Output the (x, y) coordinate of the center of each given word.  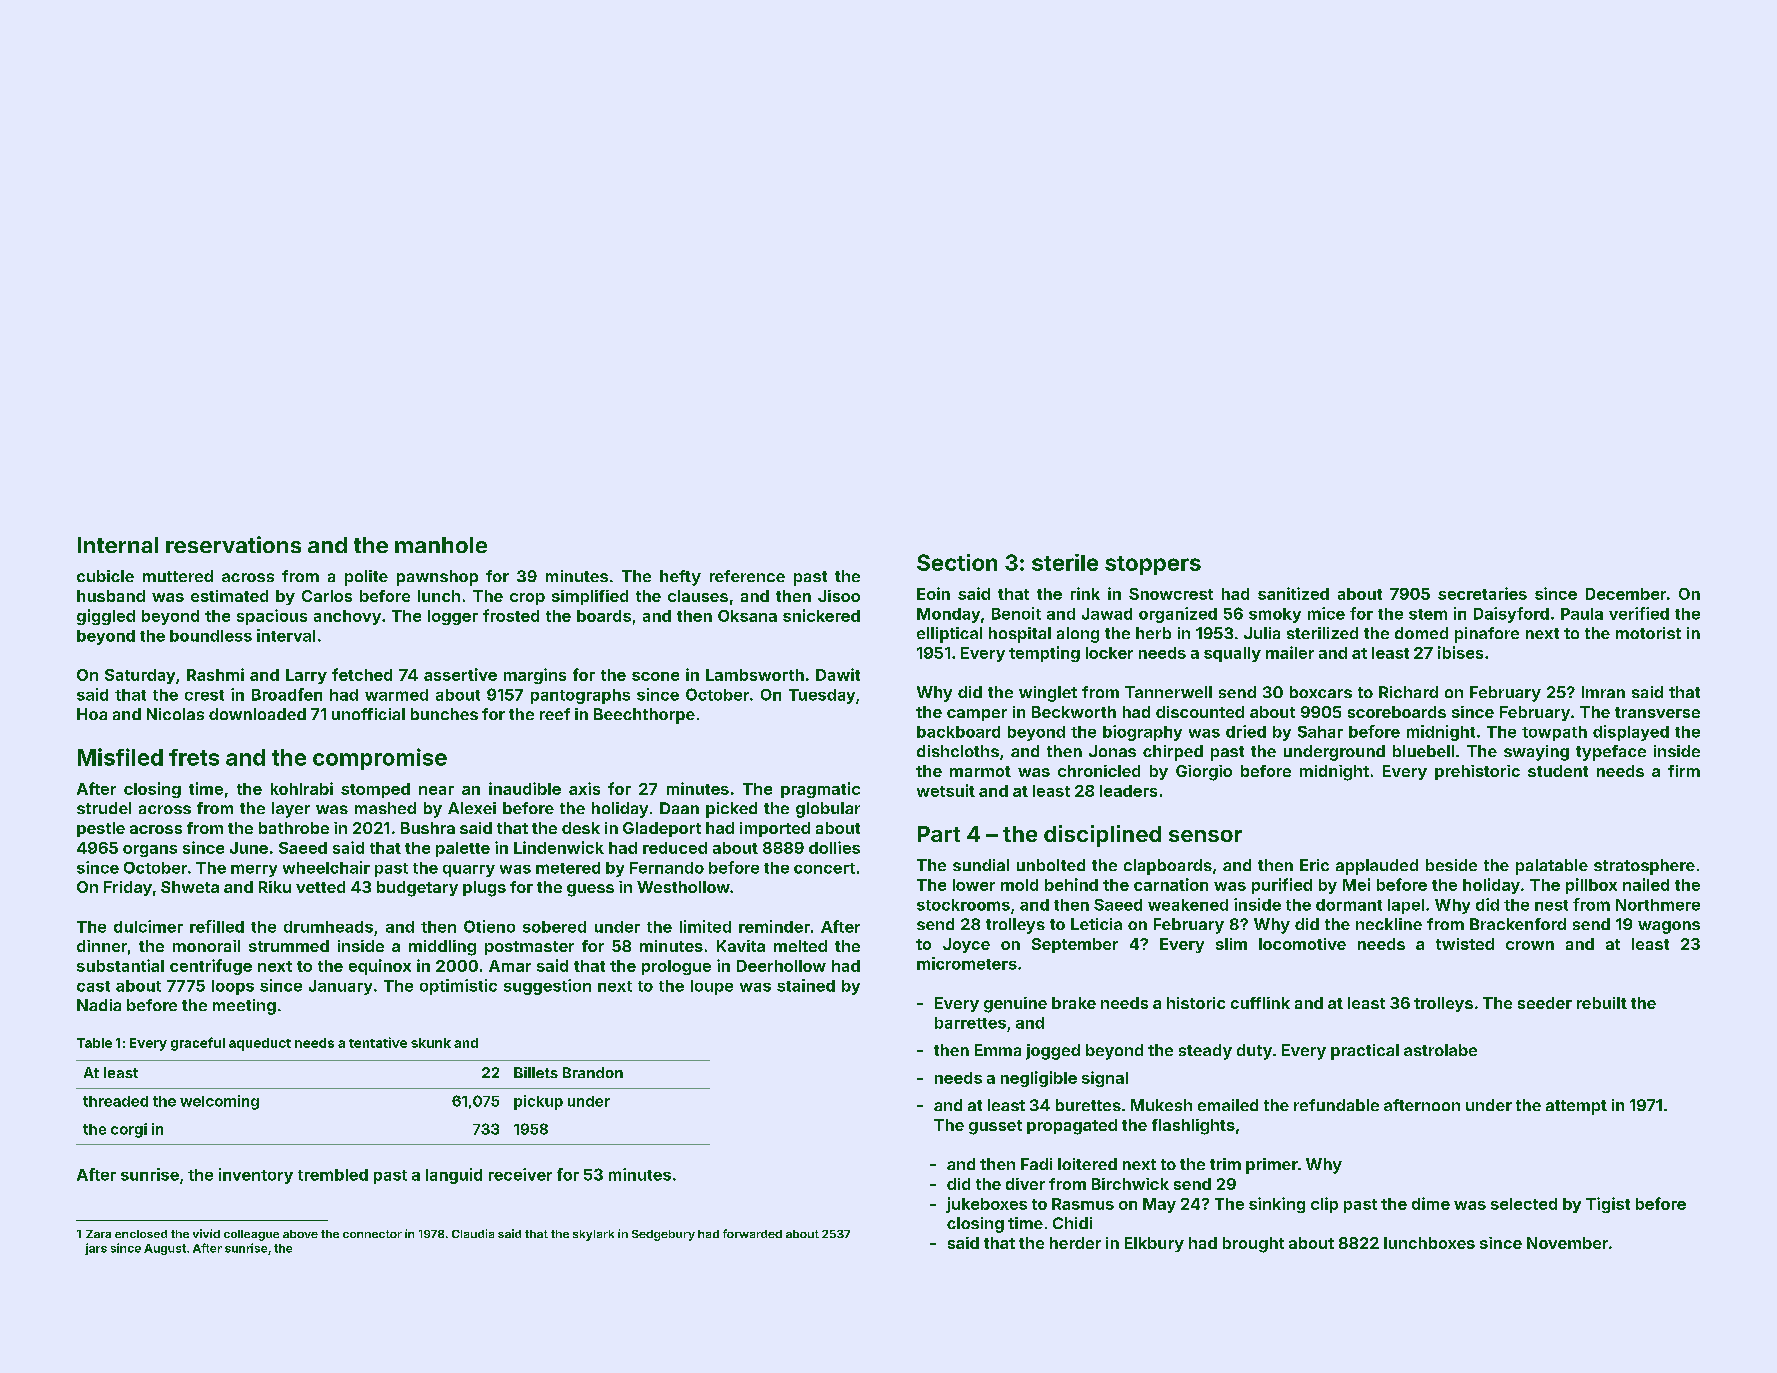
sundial (981, 865)
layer (291, 810)
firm (1684, 771)
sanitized (1293, 593)
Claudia (473, 1233)
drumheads (328, 927)
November (1567, 1243)
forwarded (752, 1233)
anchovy (347, 617)
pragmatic (820, 790)
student (1558, 771)
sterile (1065, 562)
